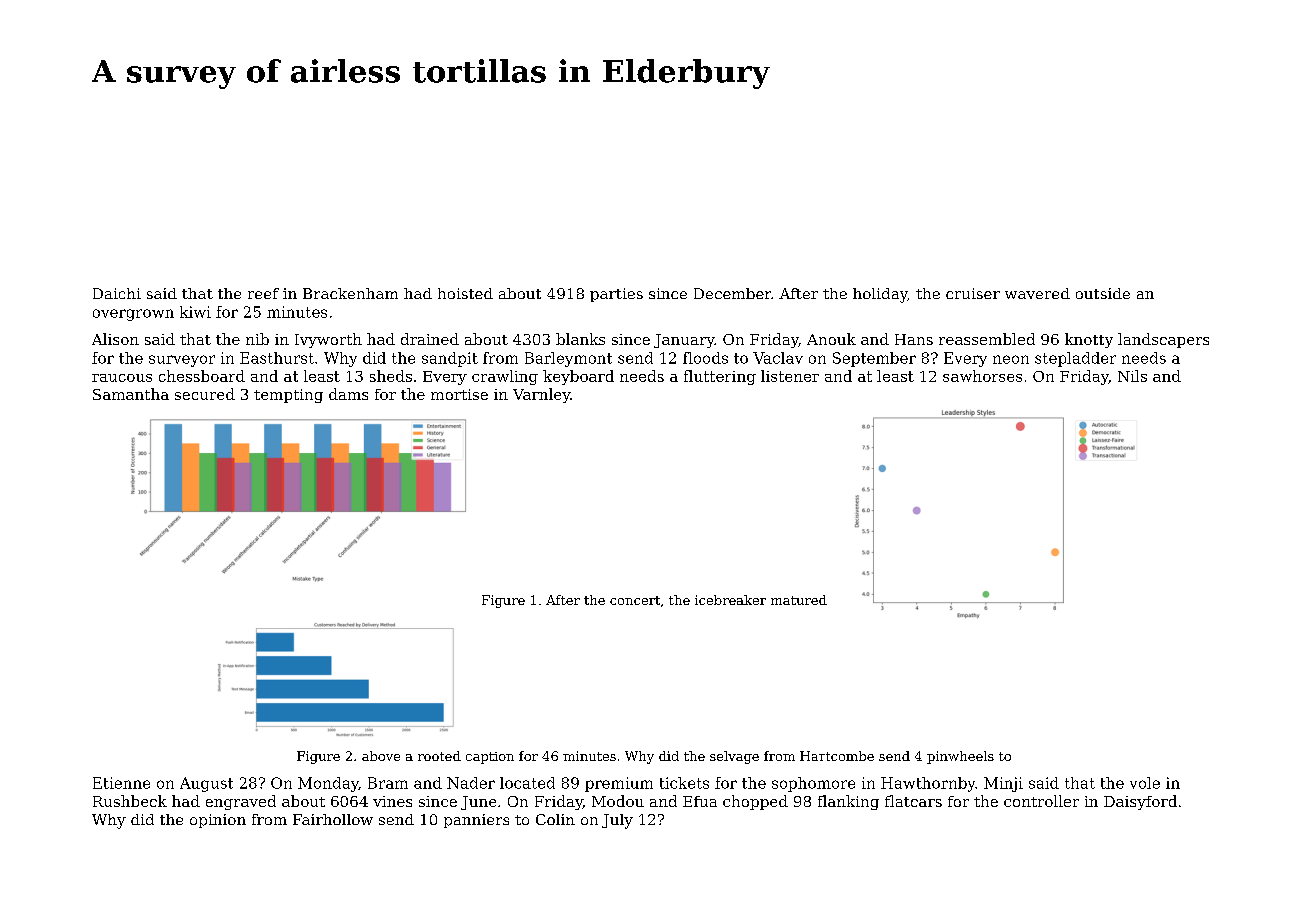 The height and width of the screenshot is (924, 1308). I want to click on icebreaker, so click(730, 600).
